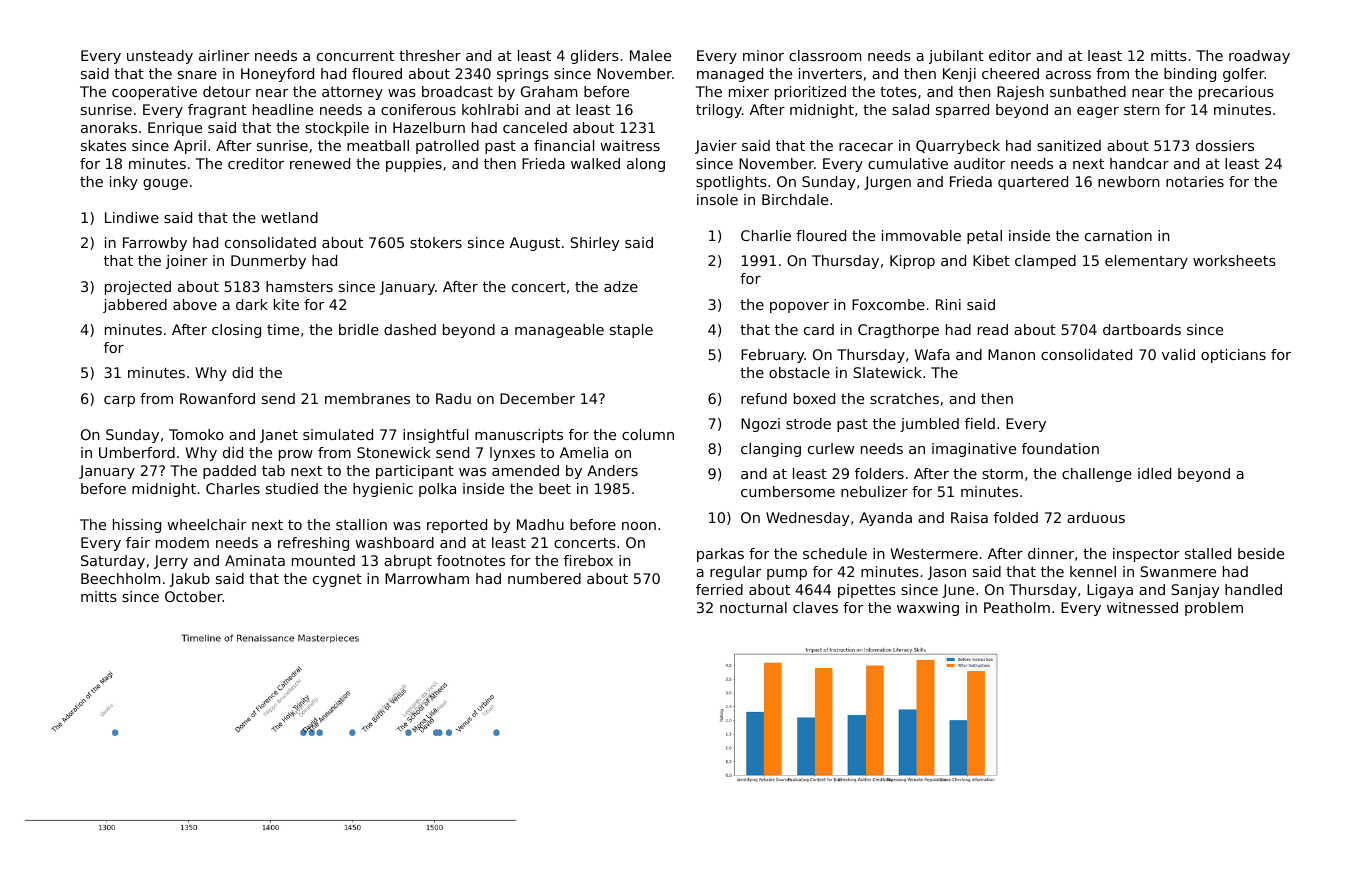 This image has height=887, width=1372. Describe the element at coordinates (1129, 181) in the image. I see `newborn` at that location.
